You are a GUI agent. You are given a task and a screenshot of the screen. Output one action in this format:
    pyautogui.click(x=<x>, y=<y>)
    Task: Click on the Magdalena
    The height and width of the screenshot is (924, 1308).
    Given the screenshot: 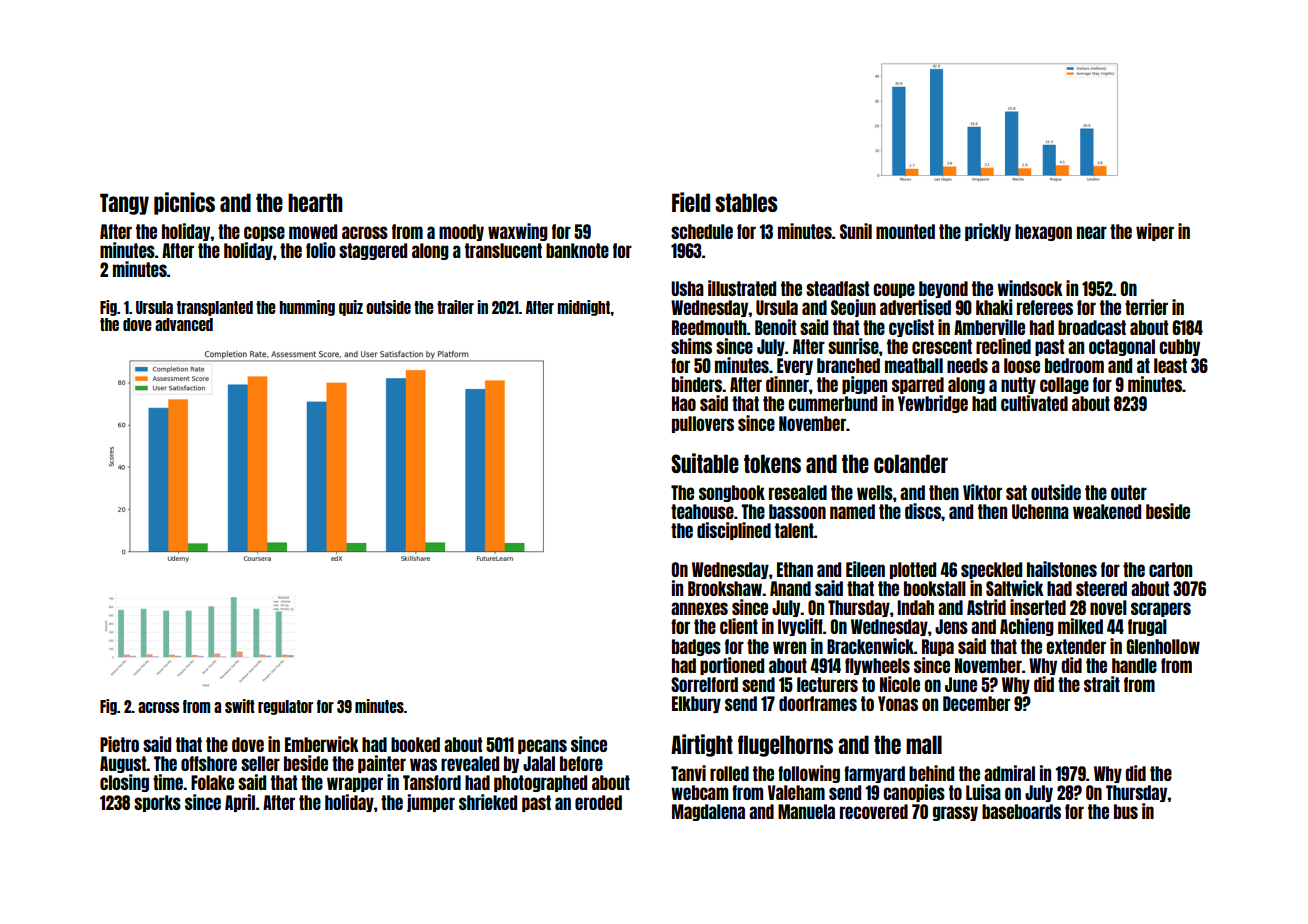 What is the action you would take?
    pyautogui.click(x=708, y=812)
